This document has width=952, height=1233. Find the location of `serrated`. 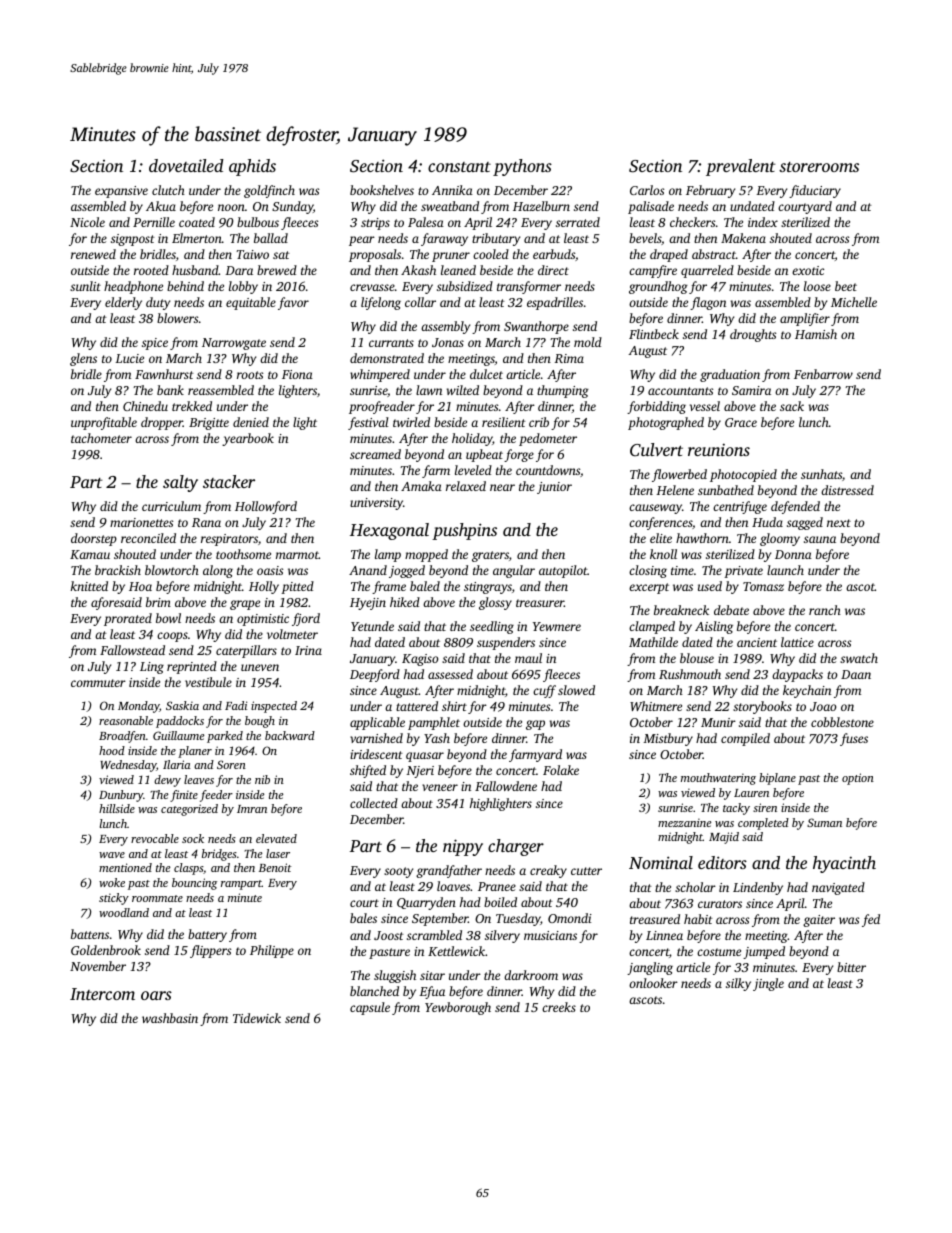

serrated is located at coordinates (578, 222).
